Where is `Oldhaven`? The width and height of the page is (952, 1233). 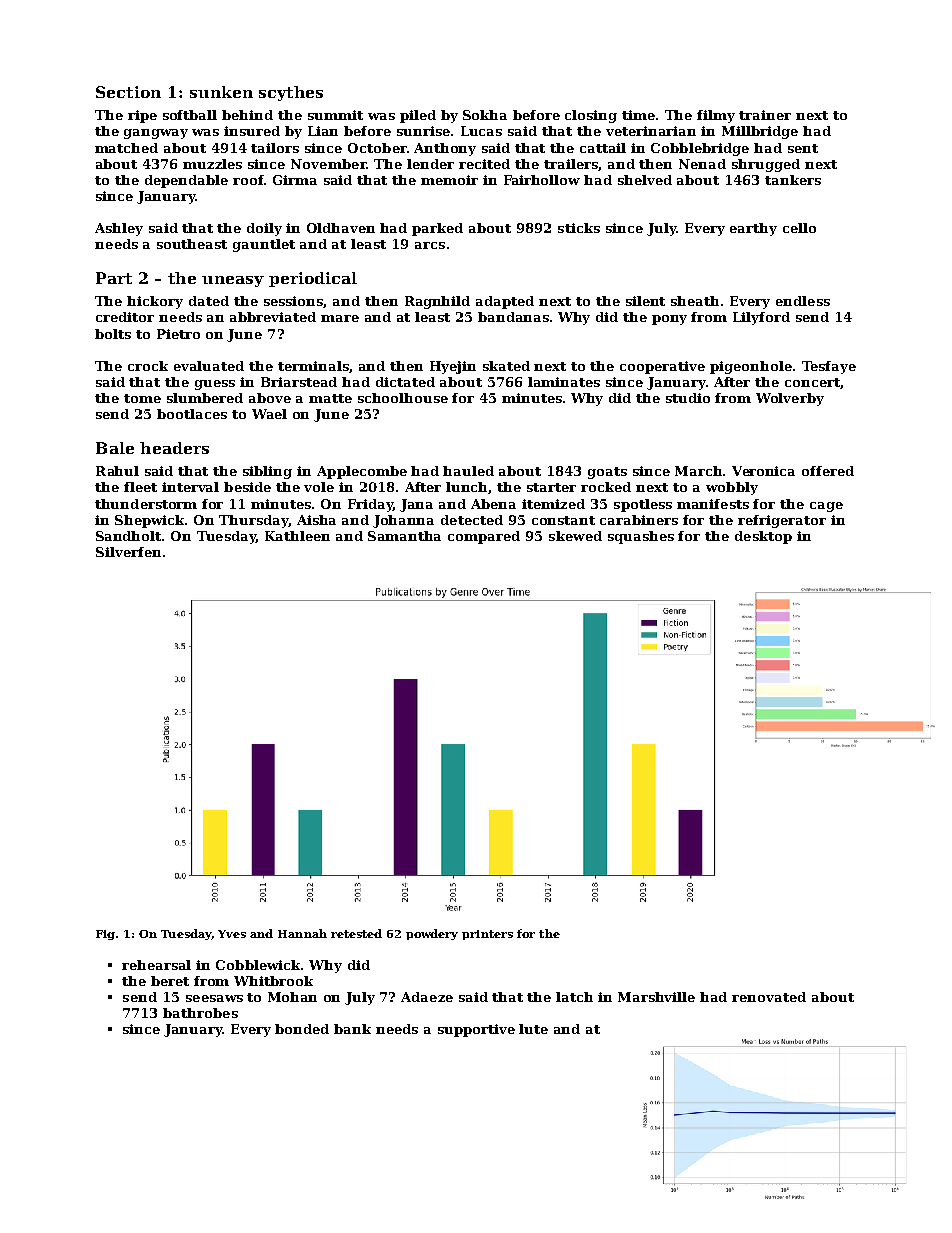 Oldhaven is located at coordinates (341, 228).
